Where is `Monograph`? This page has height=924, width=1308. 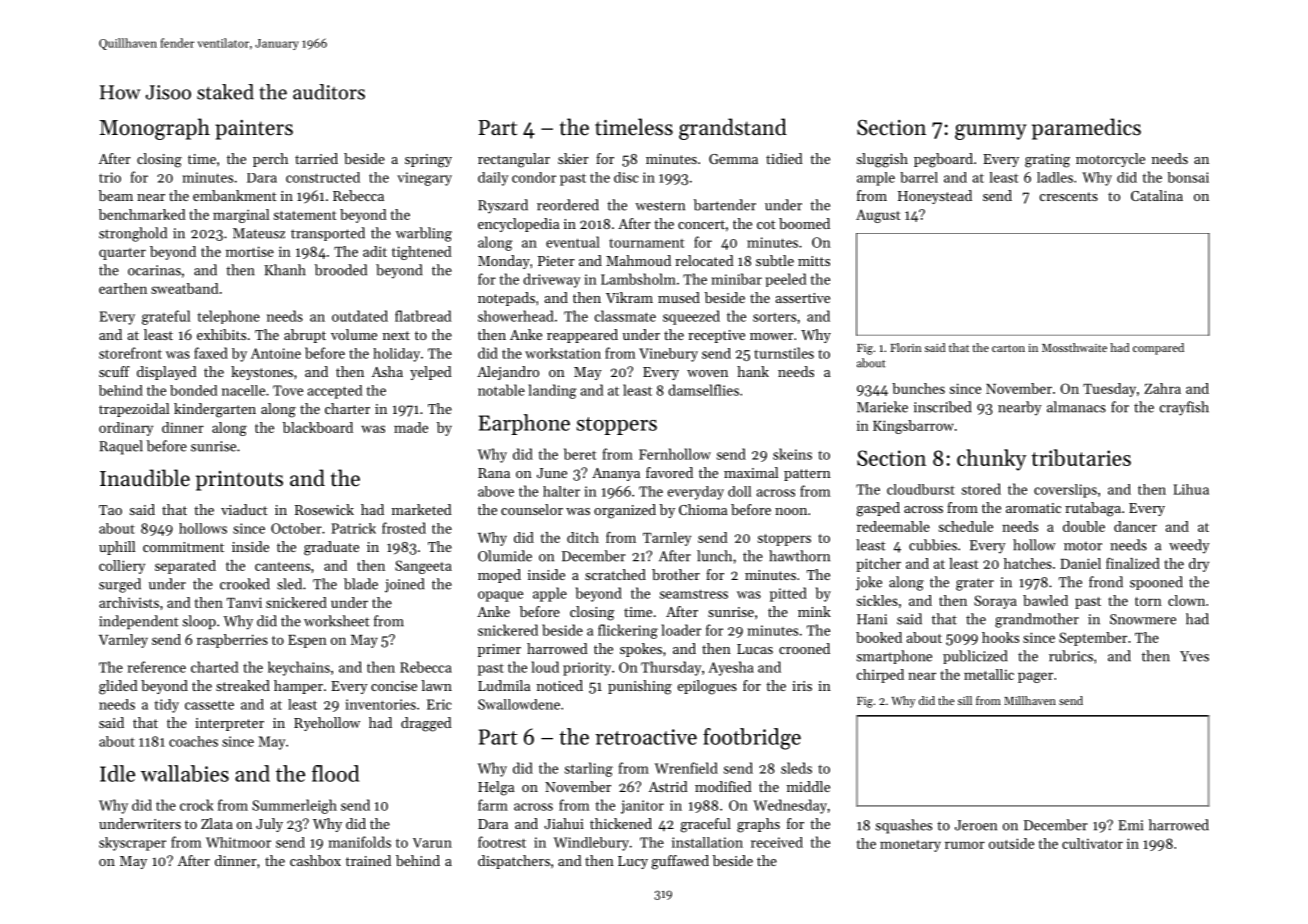
Monograph is located at coordinates (154, 129).
